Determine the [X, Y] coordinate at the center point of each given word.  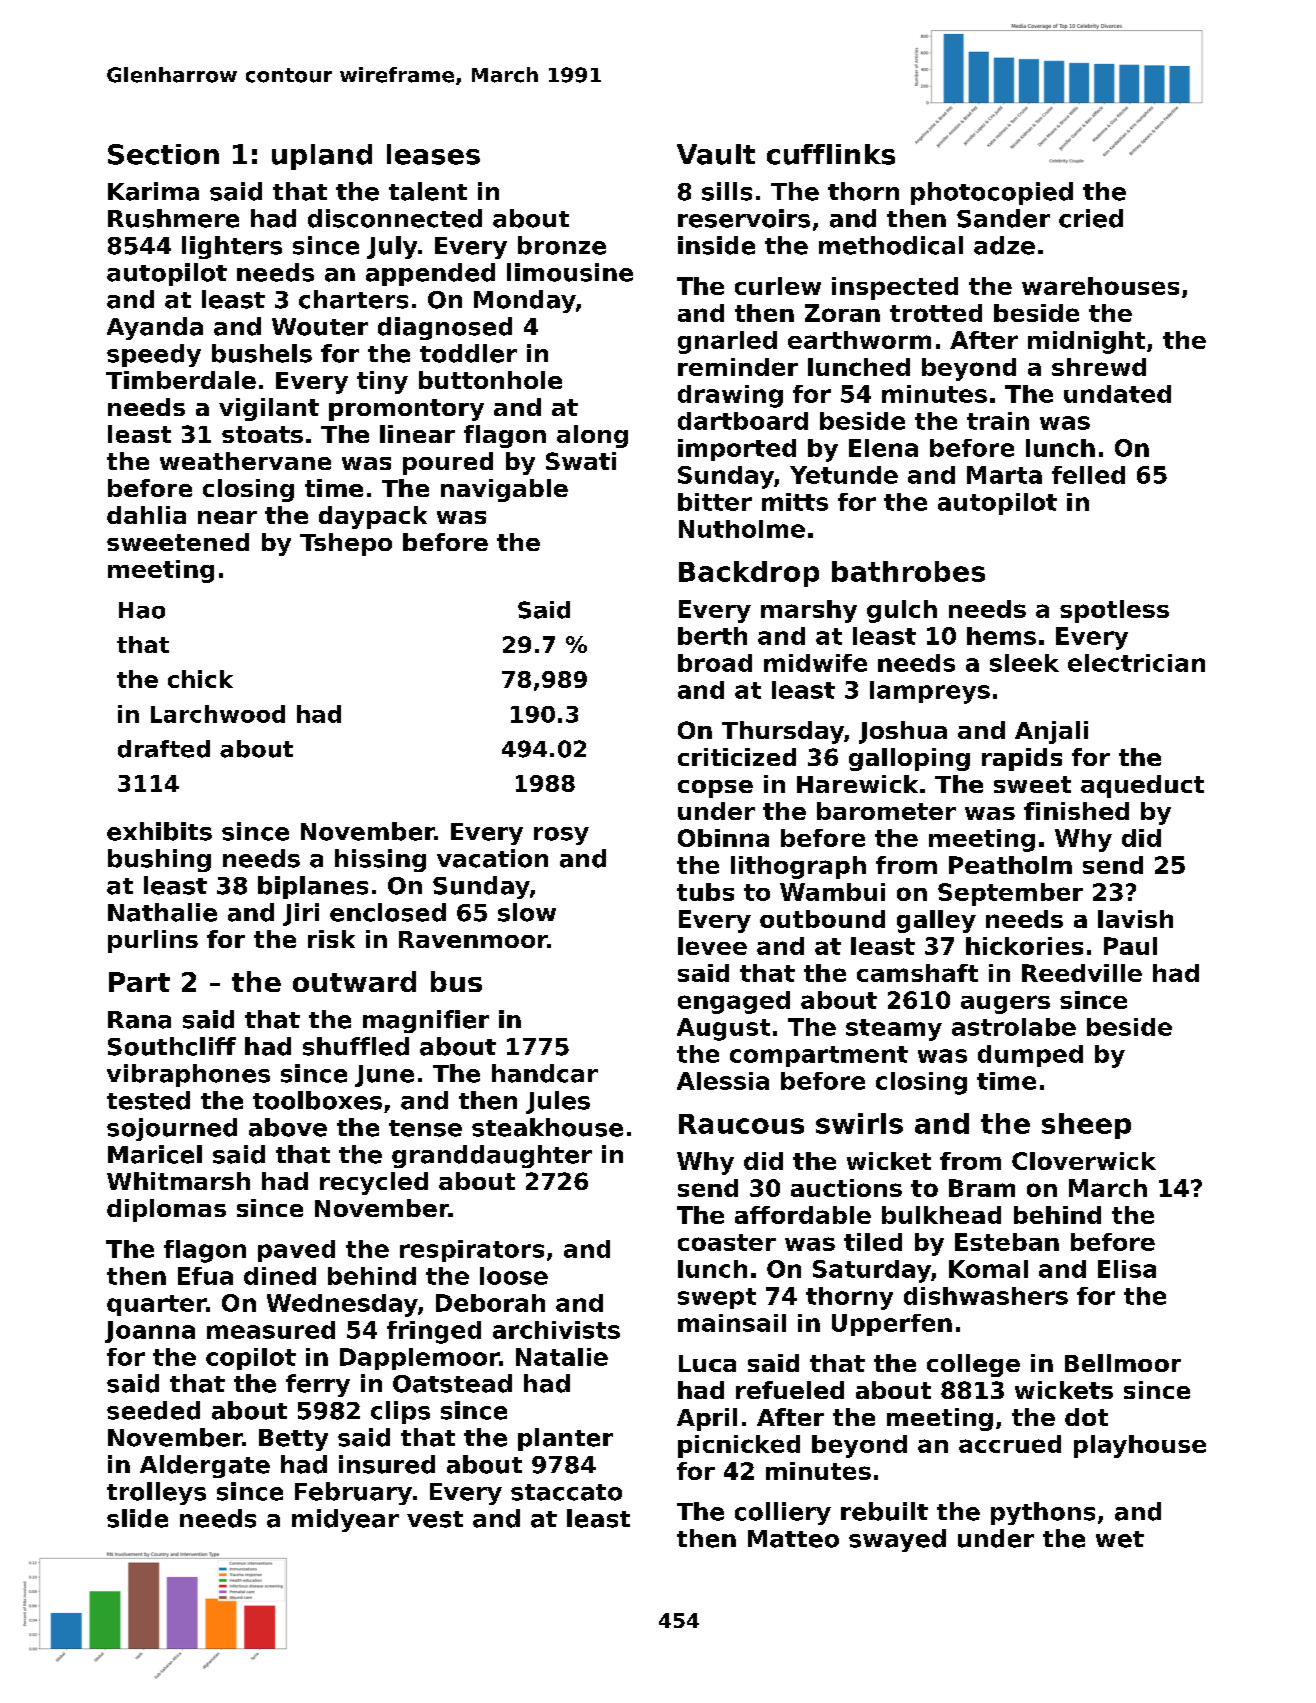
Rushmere [173, 218]
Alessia [723, 1081]
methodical [891, 245]
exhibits [159, 831]
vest [435, 1519]
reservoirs [744, 218]
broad [715, 663]
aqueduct [1142, 786]
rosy [561, 836]
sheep [1086, 1126]
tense [425, 1128]
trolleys [156, 1493]
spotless [1114, 611]
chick [200, 679]
